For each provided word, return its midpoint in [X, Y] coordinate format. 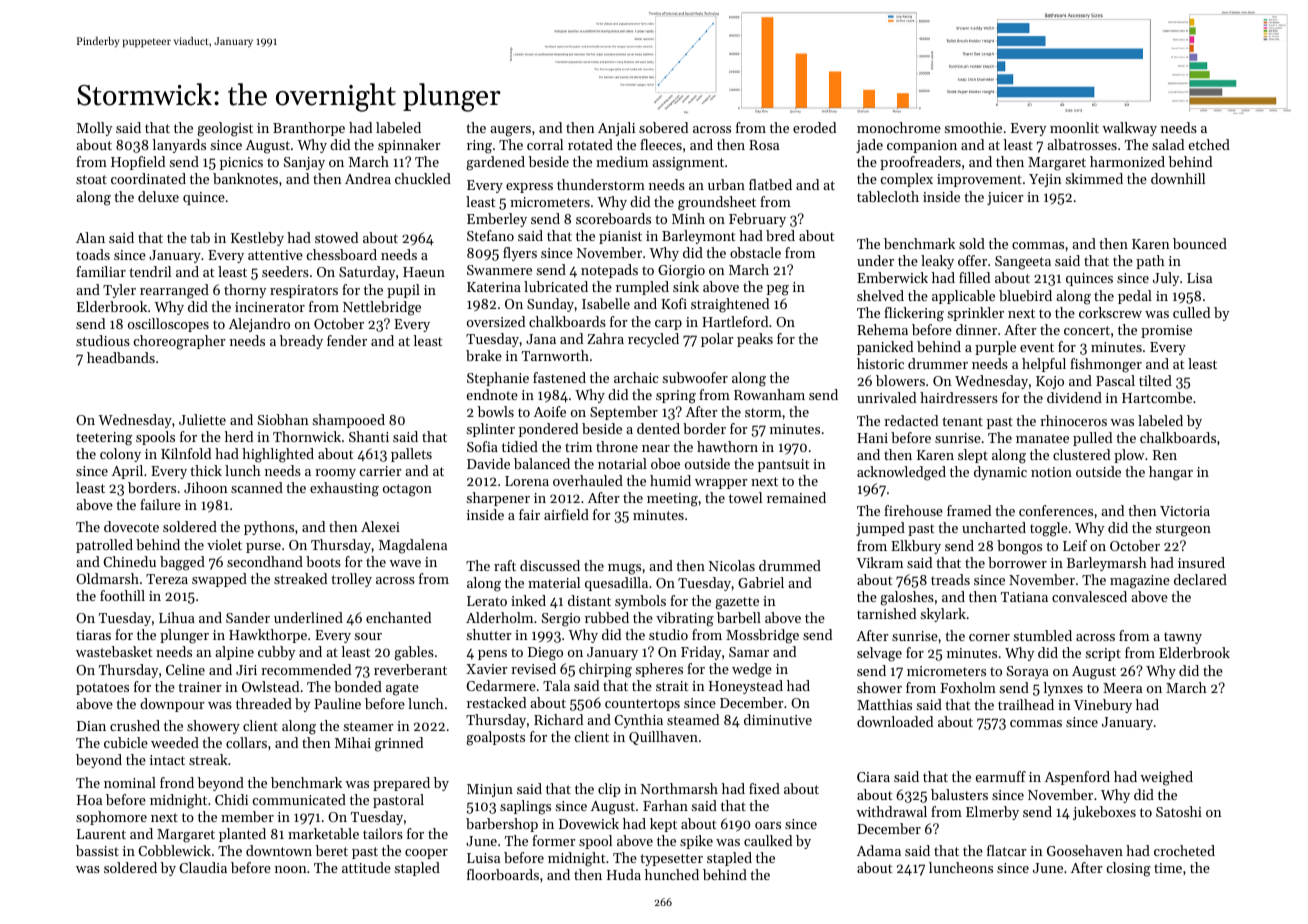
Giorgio [681, 272]
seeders [285, 271]
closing [1129, 869]
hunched [672, 874]
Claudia [203, 867]
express [529, 188]
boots [323, 561]
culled [1191, 312]
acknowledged [901, 473]
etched [1209, 144]
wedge [752, 670]
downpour [172, 705]
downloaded [895, 721]
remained [796, 497]
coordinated [148, 178]
